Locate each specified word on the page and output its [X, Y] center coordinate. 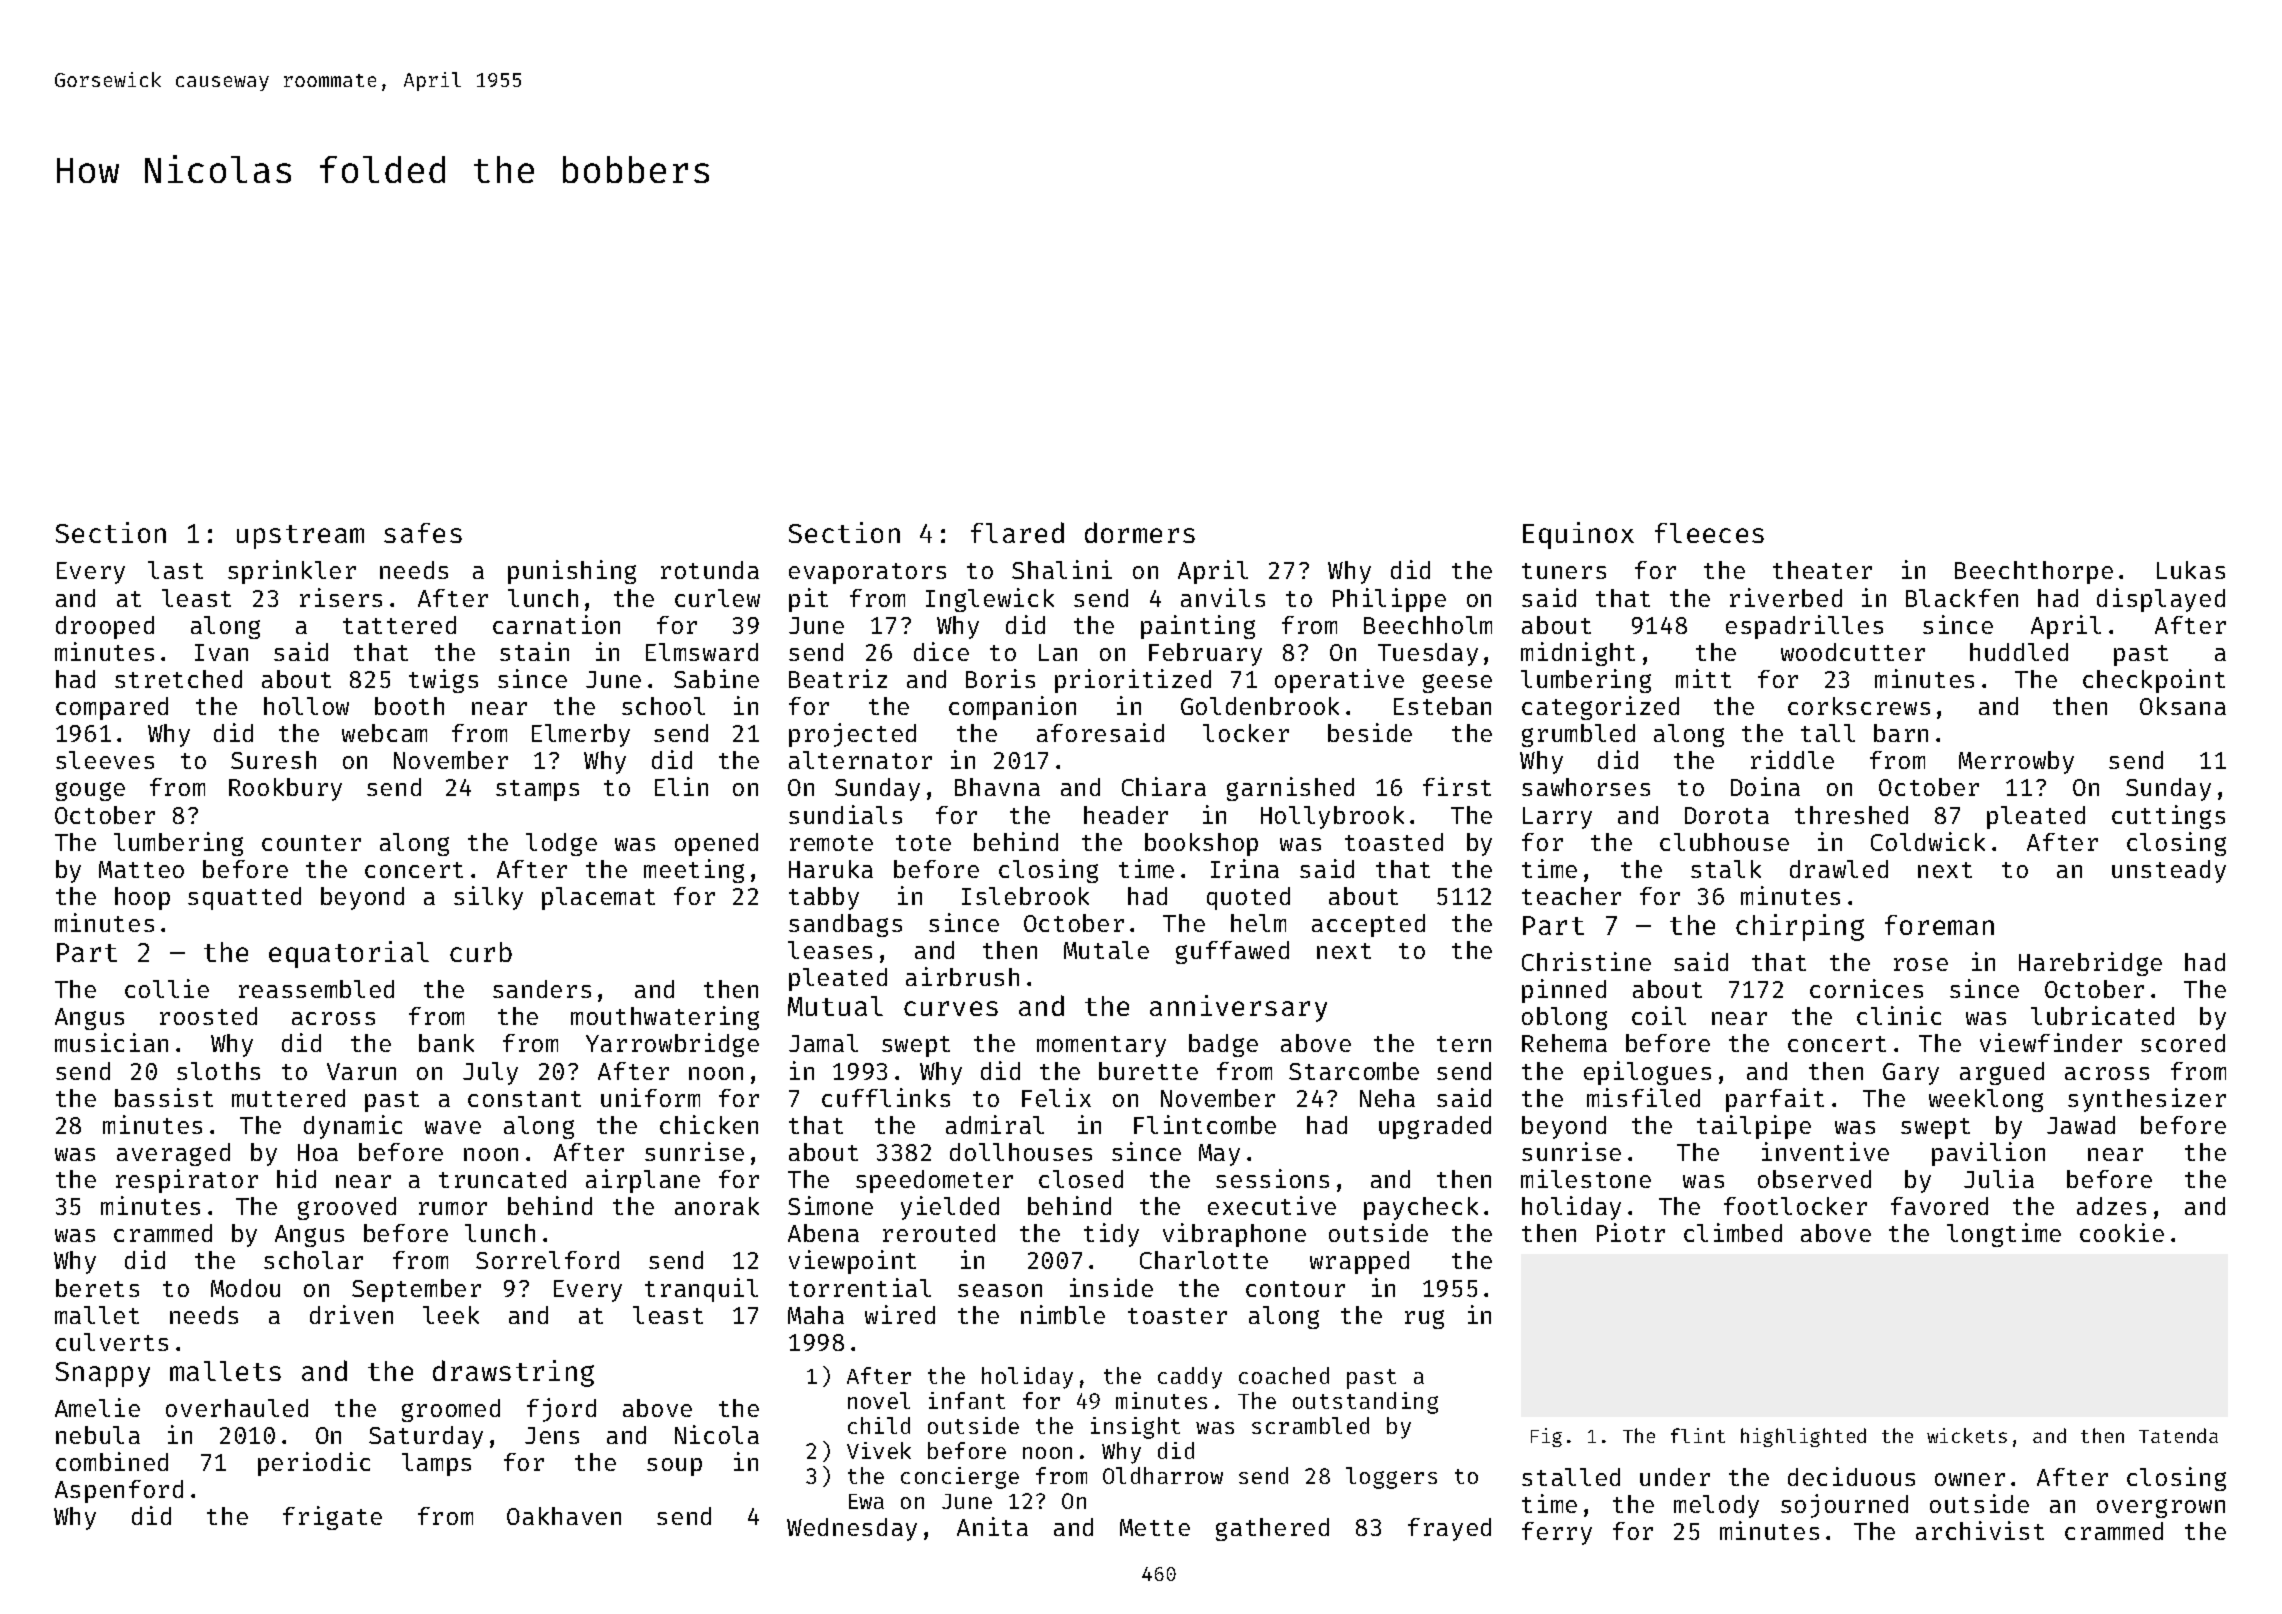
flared [1017, 532]
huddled [2019, 652]
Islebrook [1025, 896]
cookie [2122, 1232]
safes [423, 533]
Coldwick [1928, 841]
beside [1370, 732]
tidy [1111, 1235]
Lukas [2191, 570]
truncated [502, 1179]
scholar [313, 1260]
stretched [178, 679]
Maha [816, 1315]
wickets [1967, 1435]
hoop [142, 898]
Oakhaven [564, 1516]
